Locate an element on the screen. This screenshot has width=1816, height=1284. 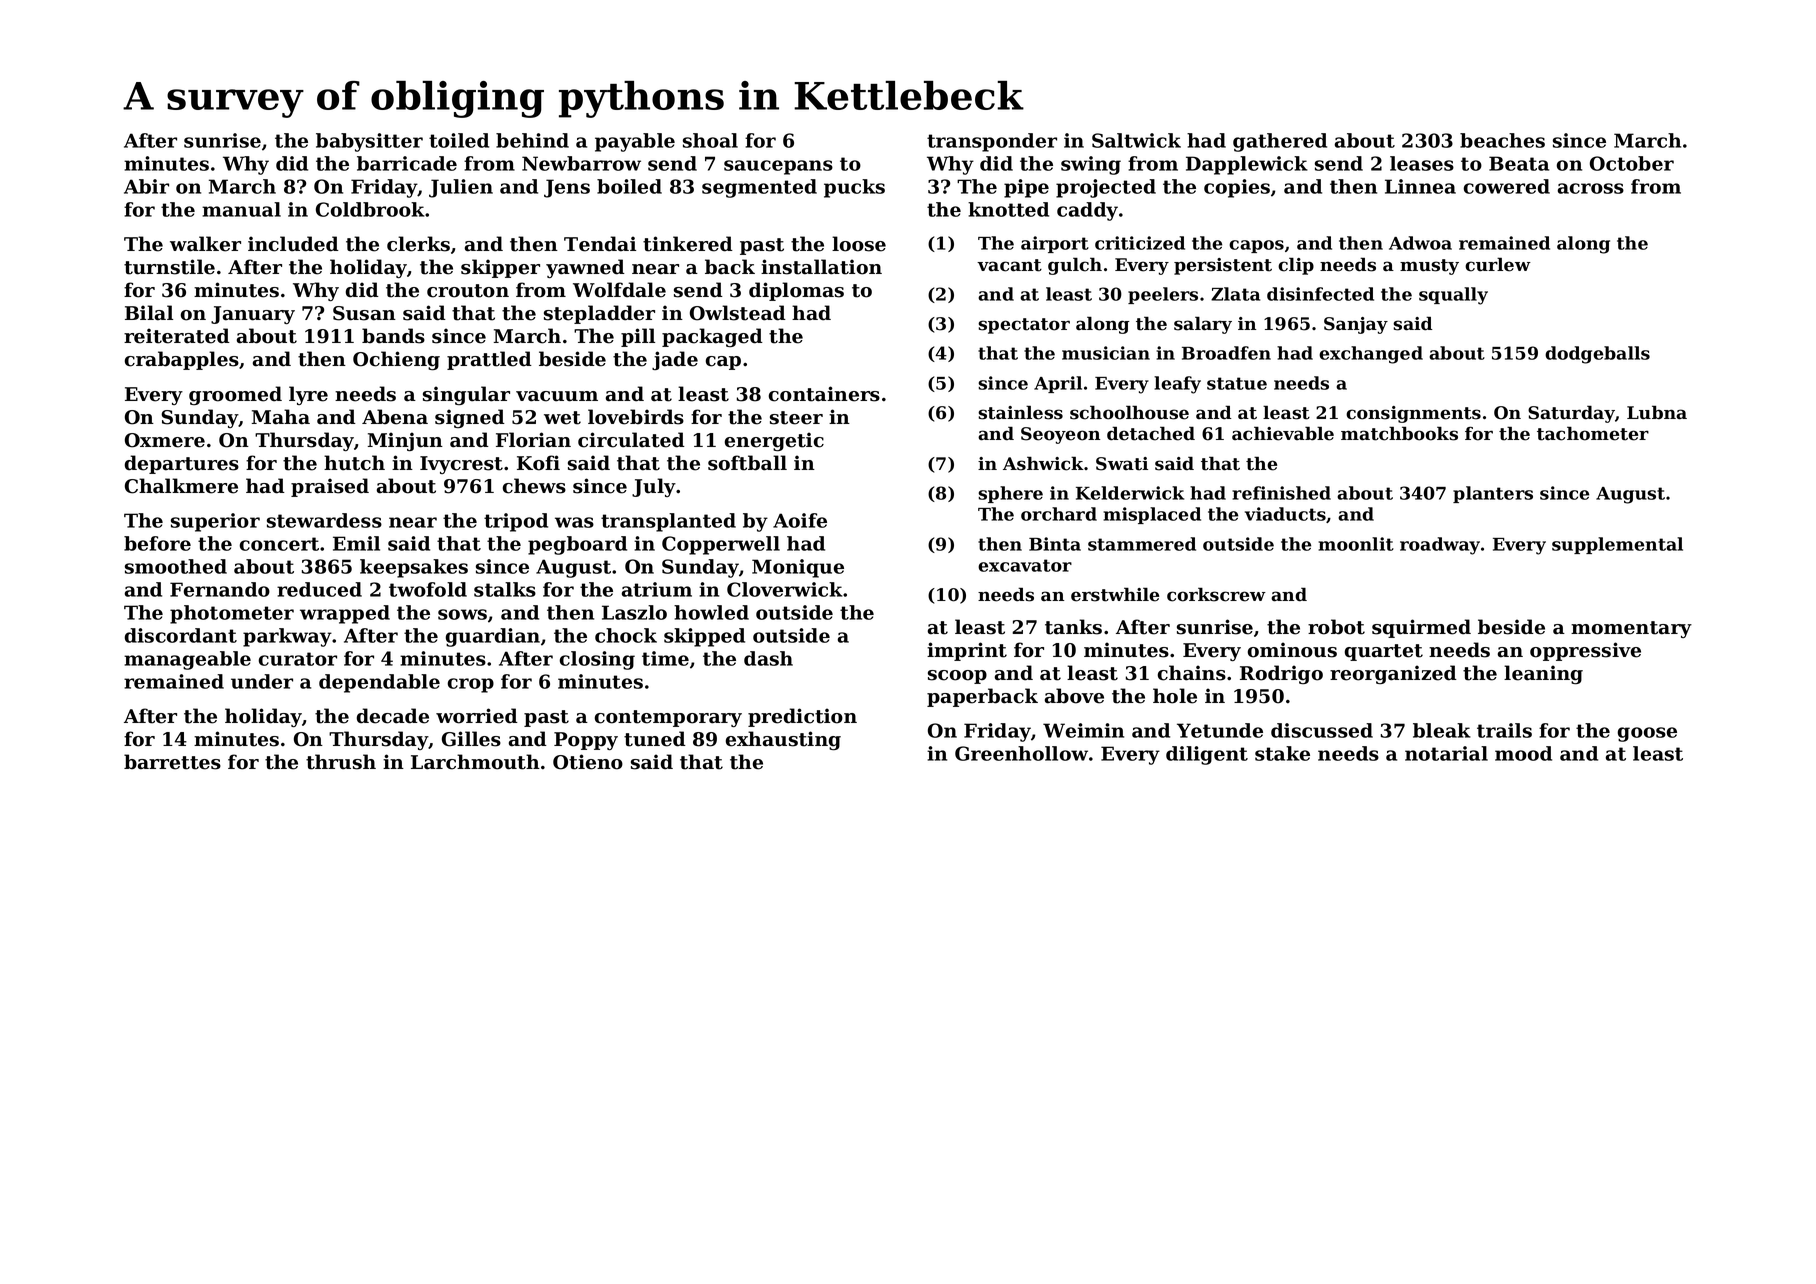
smoothed is located at coordinates (176, 566).
